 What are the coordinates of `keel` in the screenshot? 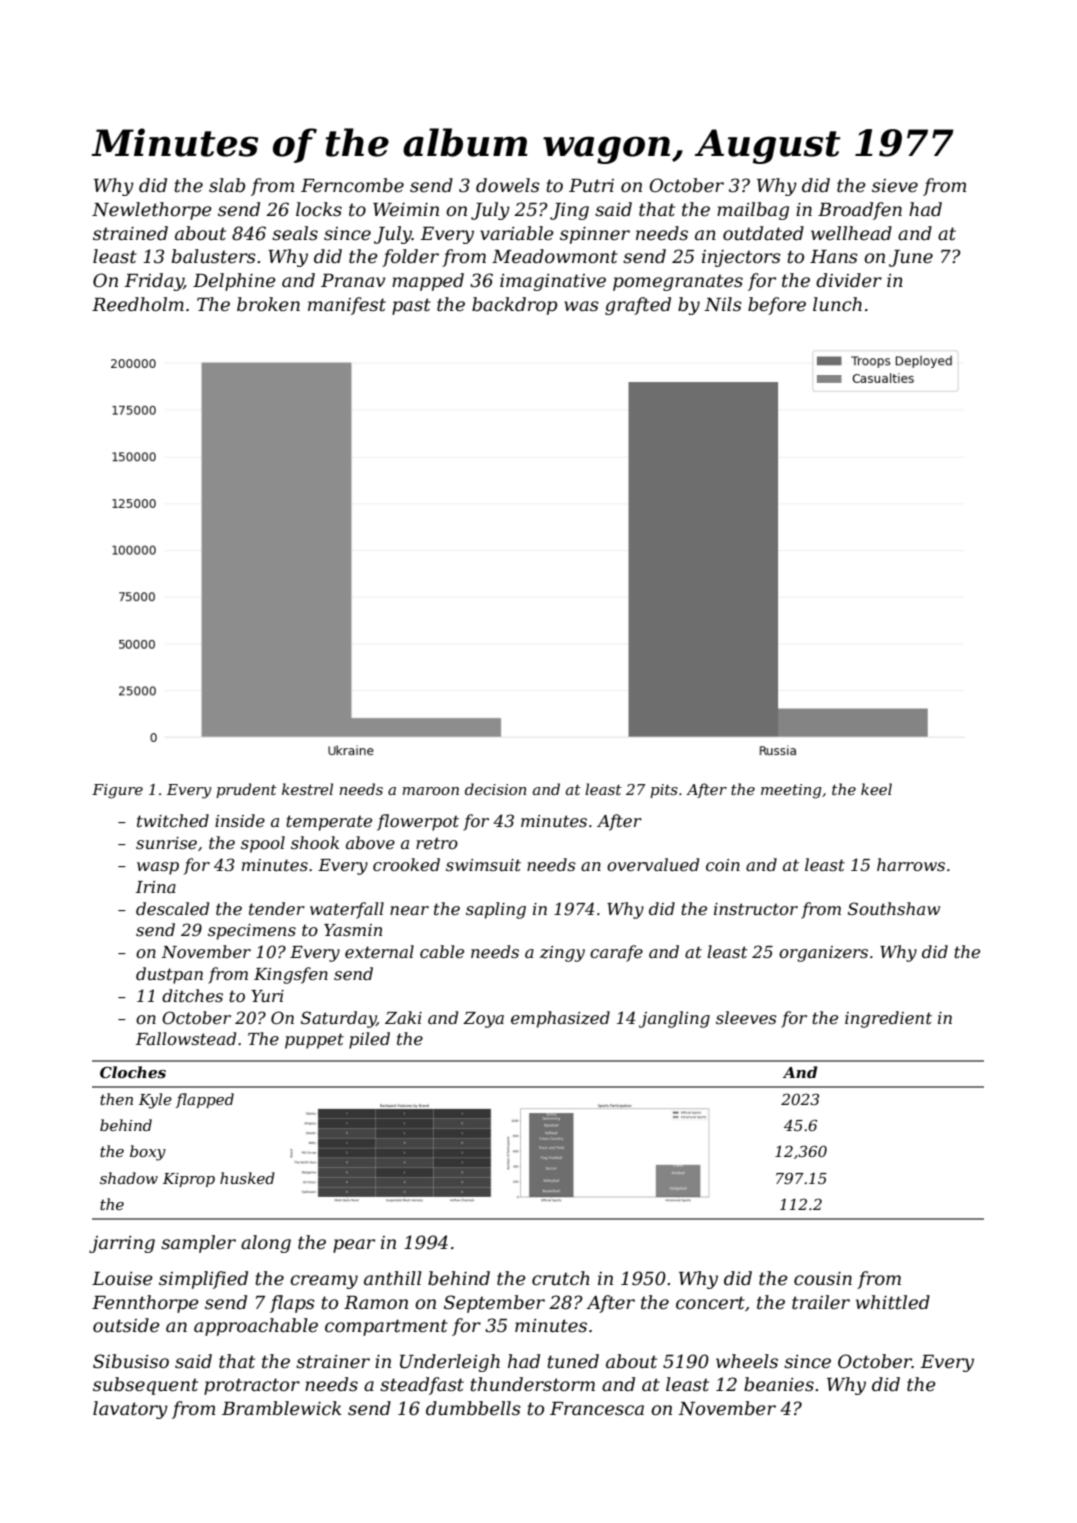 It's located at (876, 789).
